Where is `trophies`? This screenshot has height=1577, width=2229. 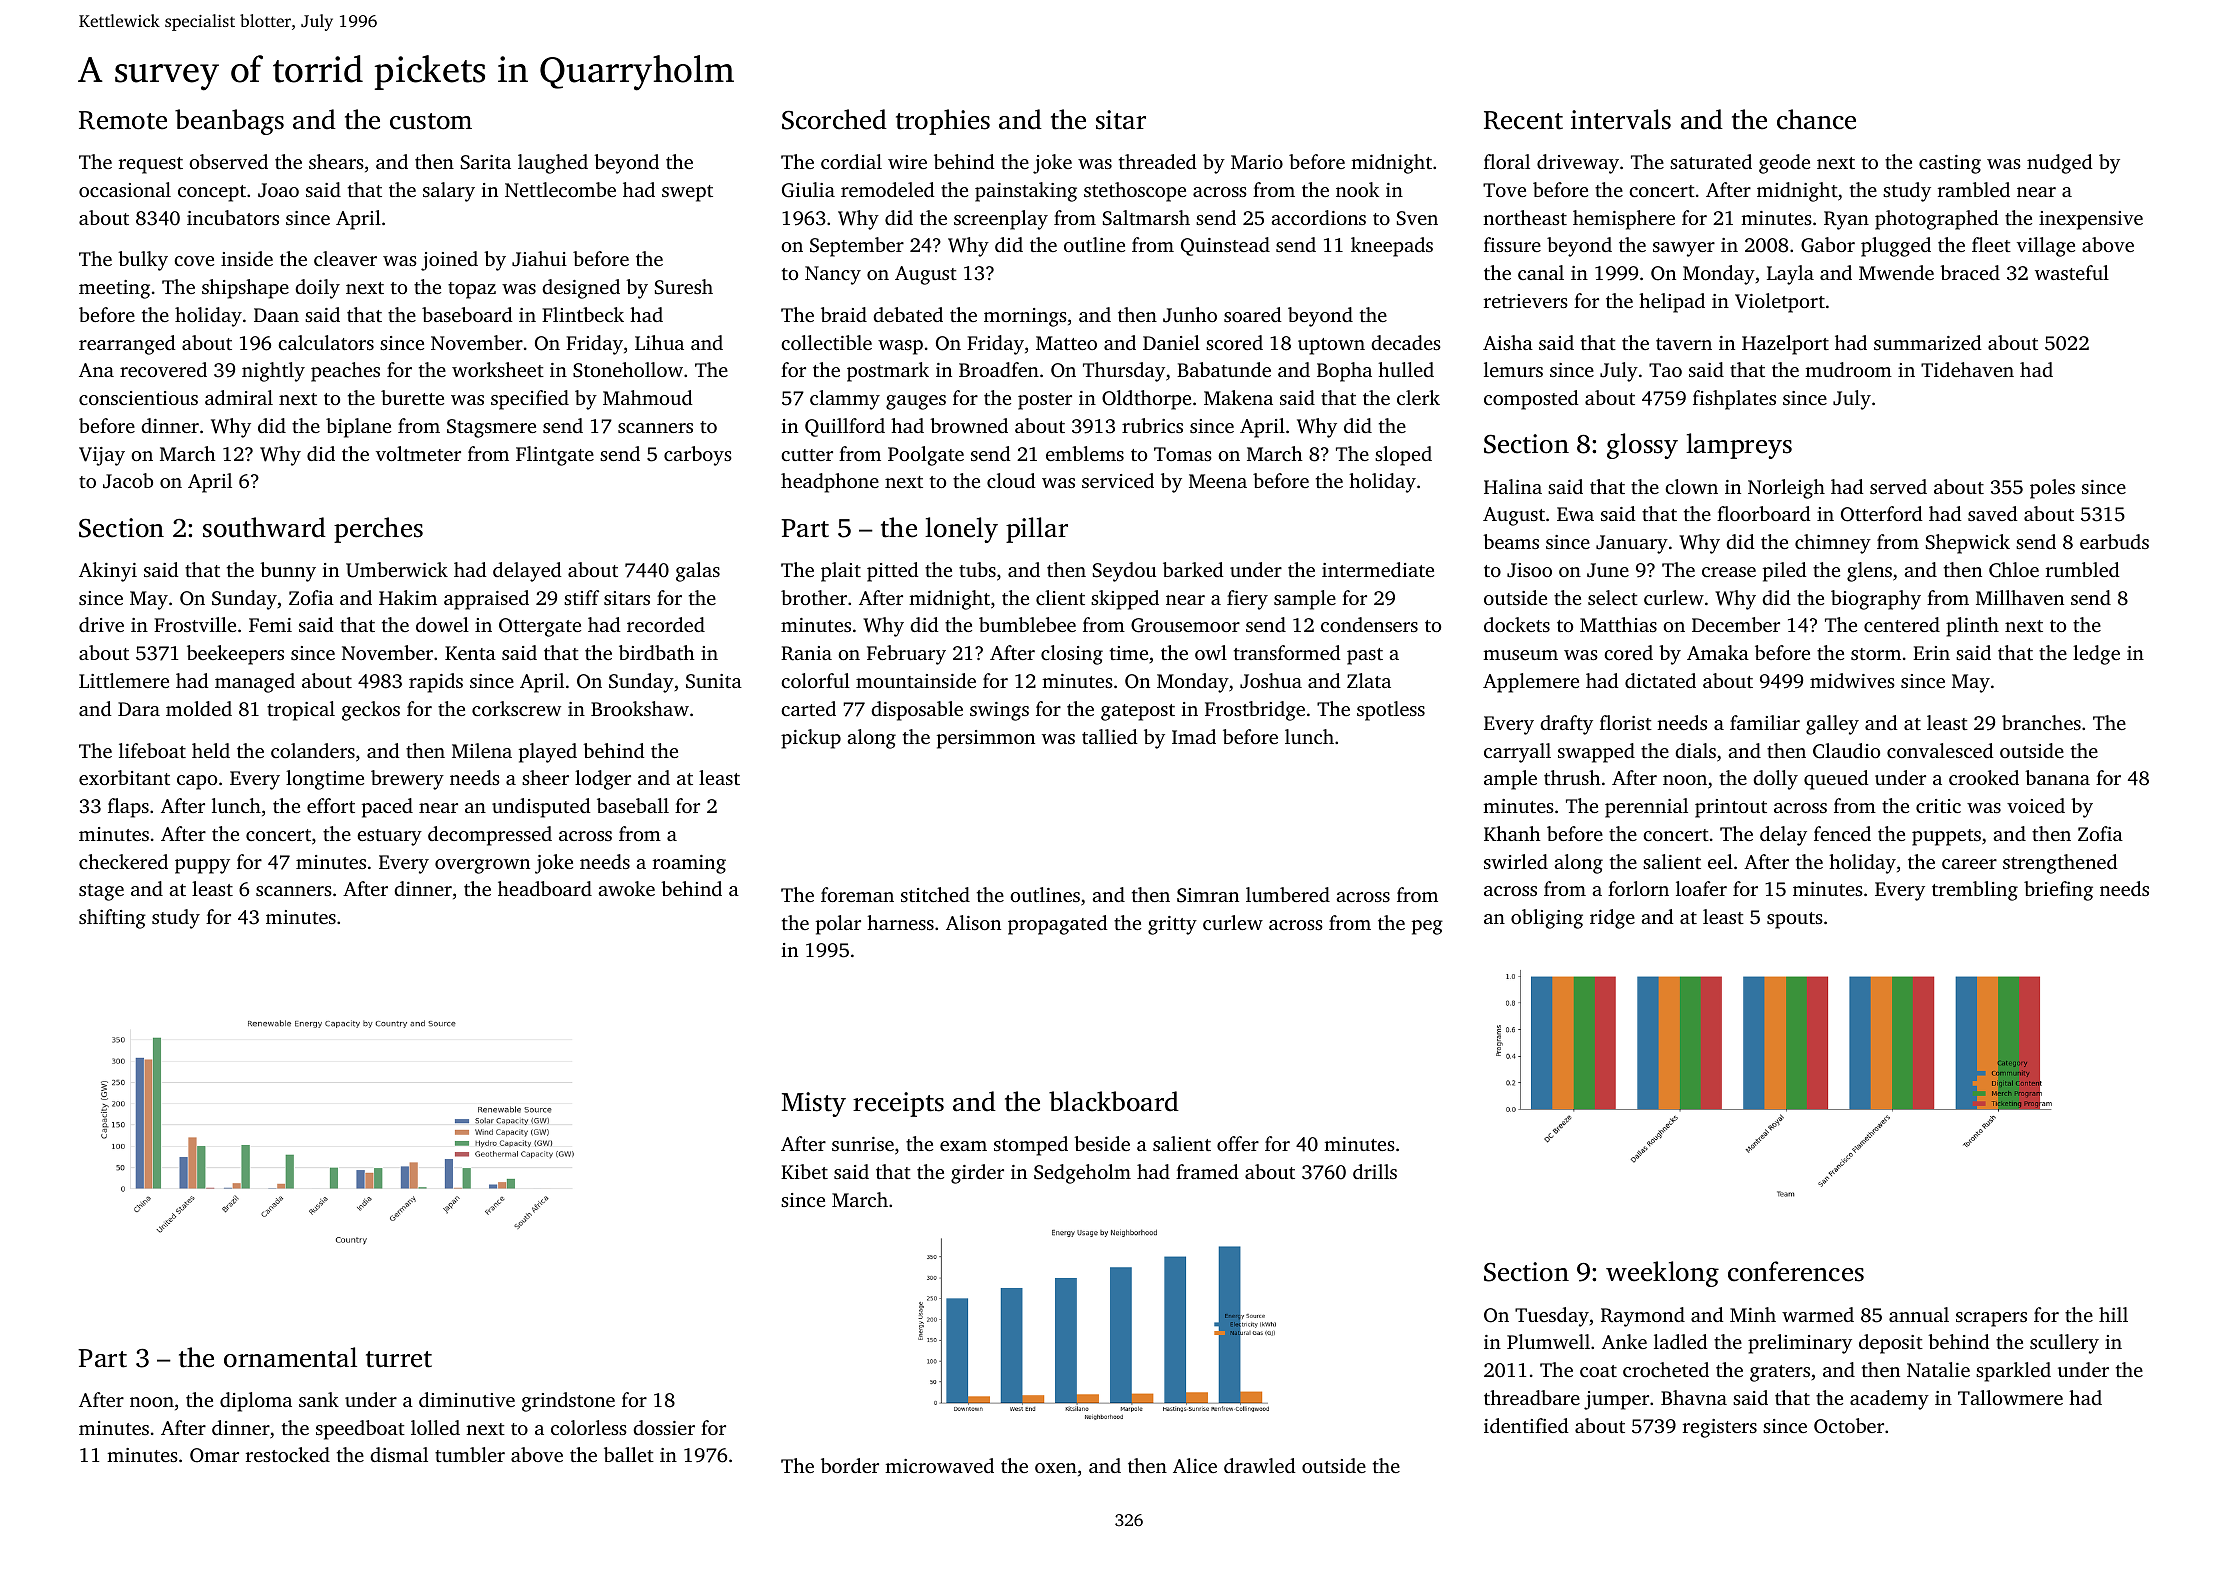
trophies is located at coordinates (943, 122).
